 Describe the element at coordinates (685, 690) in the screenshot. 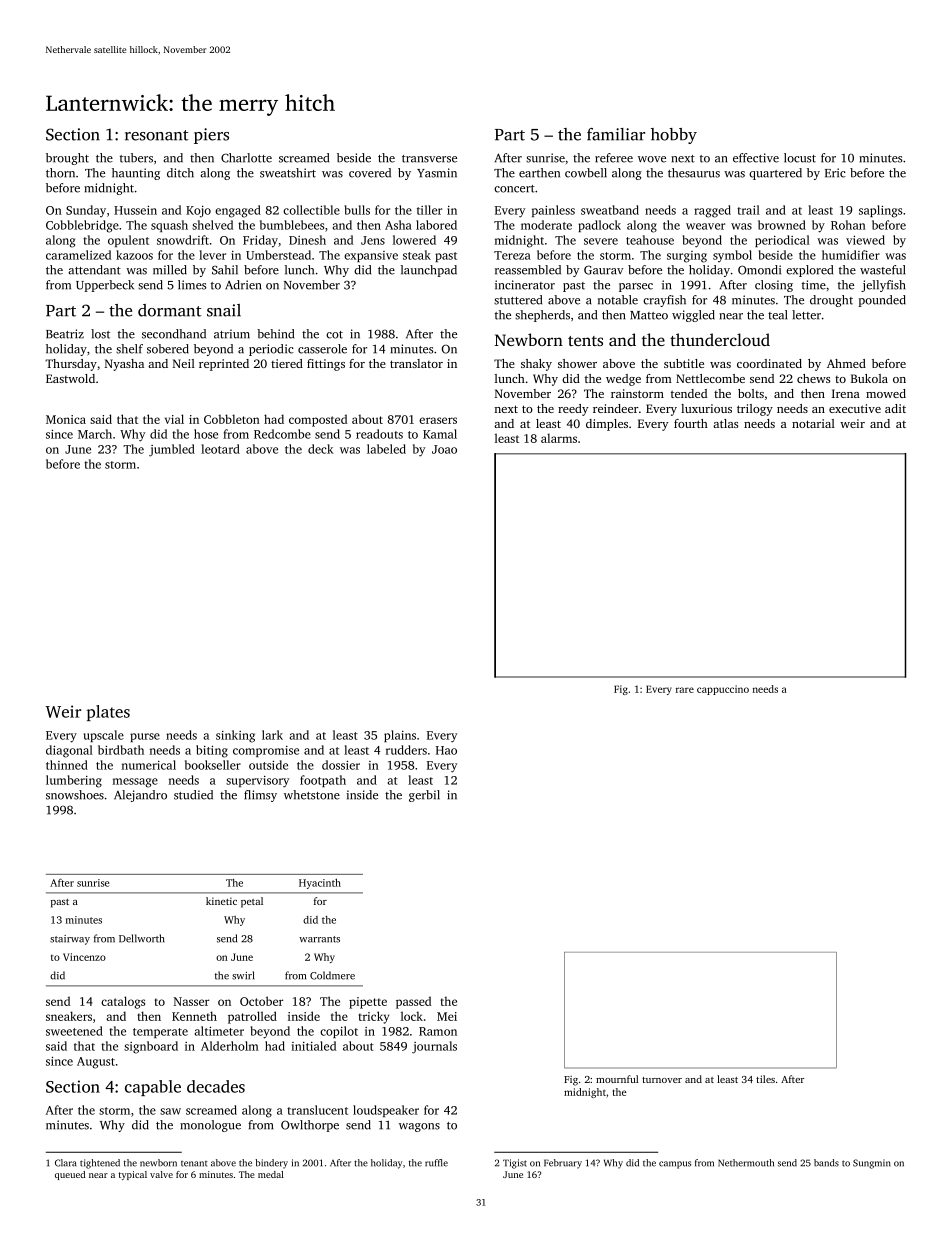

I see `rare` at that location.
